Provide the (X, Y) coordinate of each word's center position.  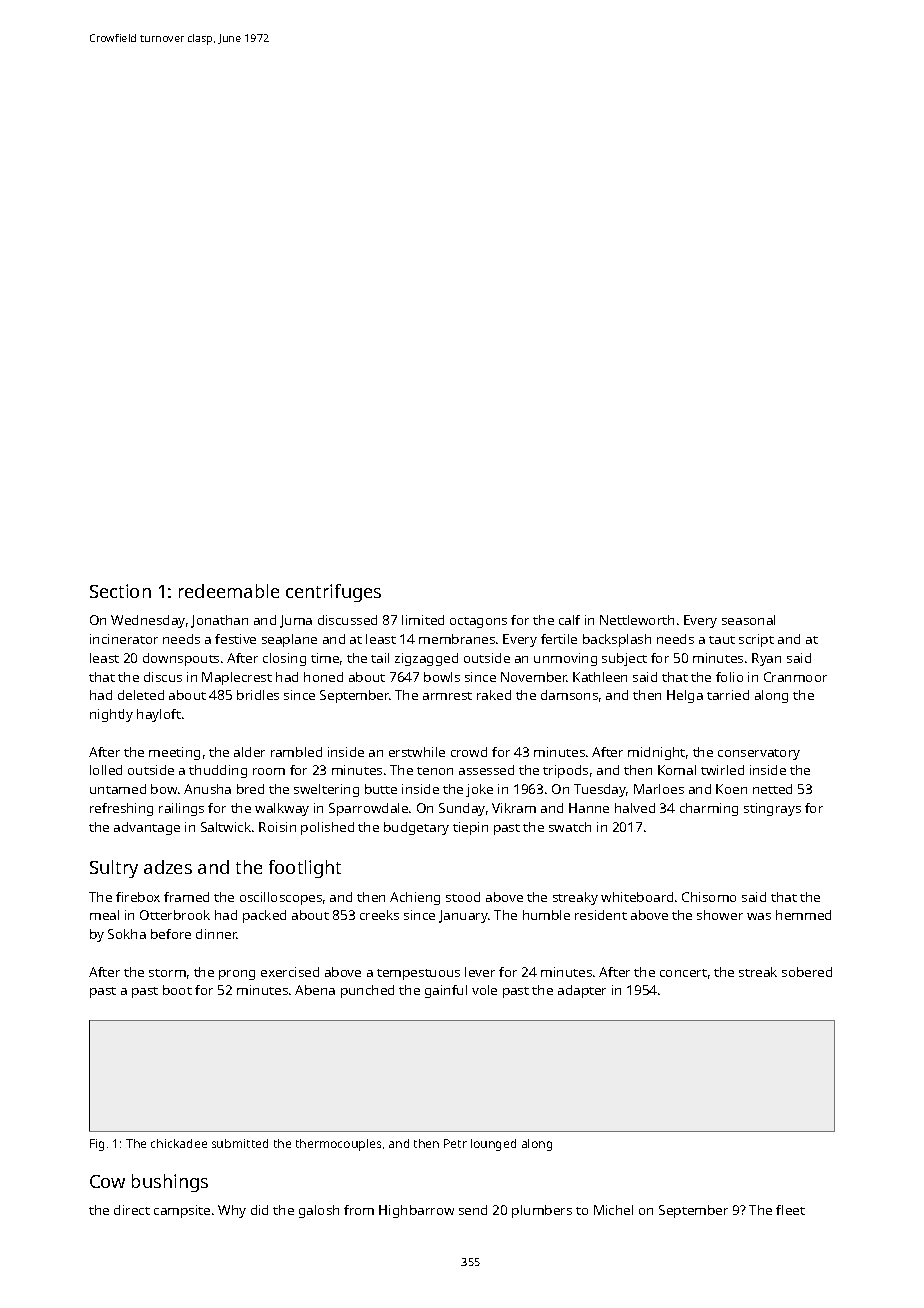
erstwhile (417, 752)
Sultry (114, 869)
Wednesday (148, 621)
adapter (582, 991)
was (759, 916)
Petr (455, 1143)
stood (463, 897)
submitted (240, 1143)
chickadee (179, 1143)
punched (367, 991)
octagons (478, 622)
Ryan (766, 659)
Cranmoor (795, 677)
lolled (106, 770)
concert (683, 973)
